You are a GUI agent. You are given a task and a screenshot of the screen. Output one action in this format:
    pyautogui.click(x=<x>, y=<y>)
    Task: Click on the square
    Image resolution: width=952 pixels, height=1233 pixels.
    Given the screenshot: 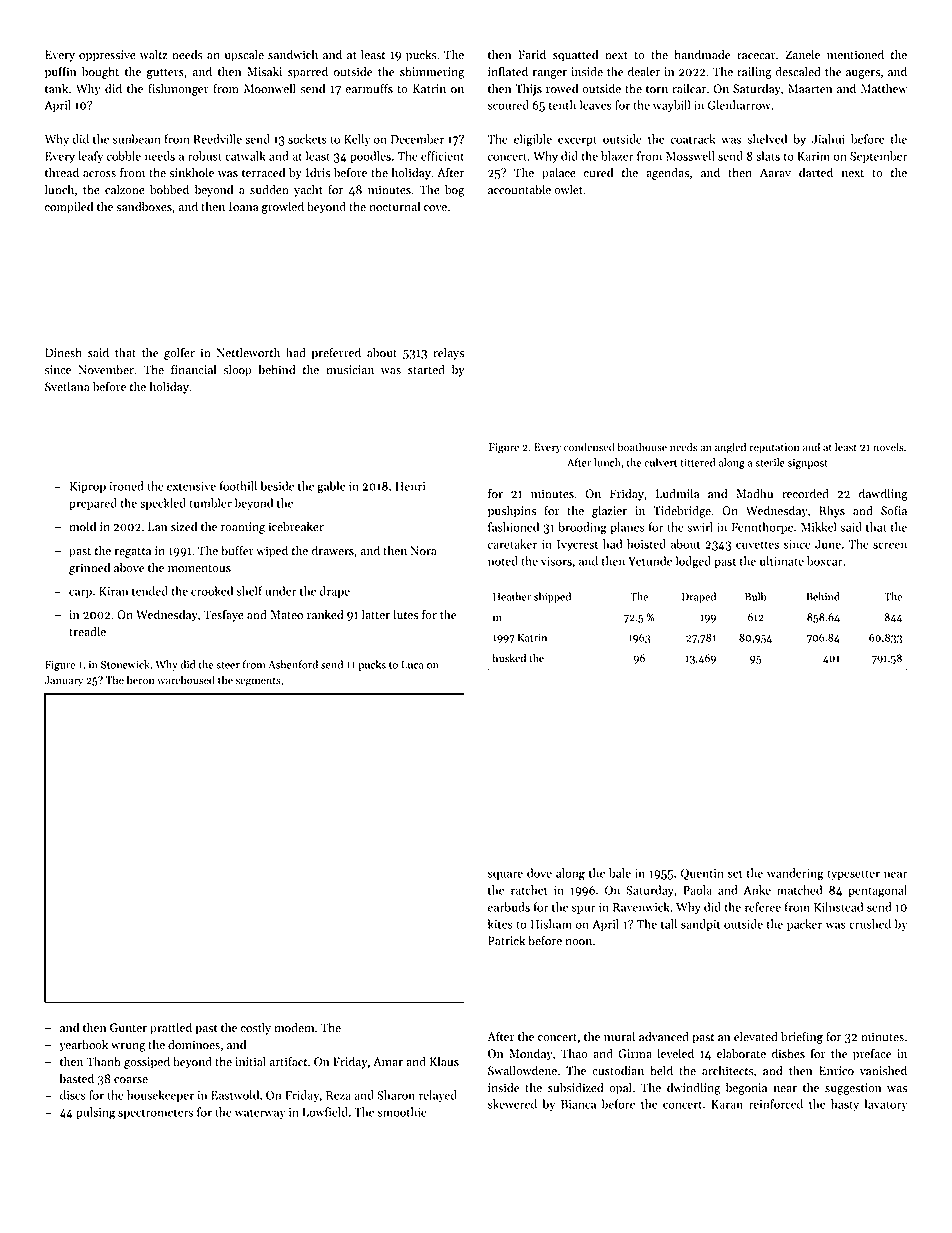 What is the action you would take?
    pyautogui.click(x=505, y=875)
